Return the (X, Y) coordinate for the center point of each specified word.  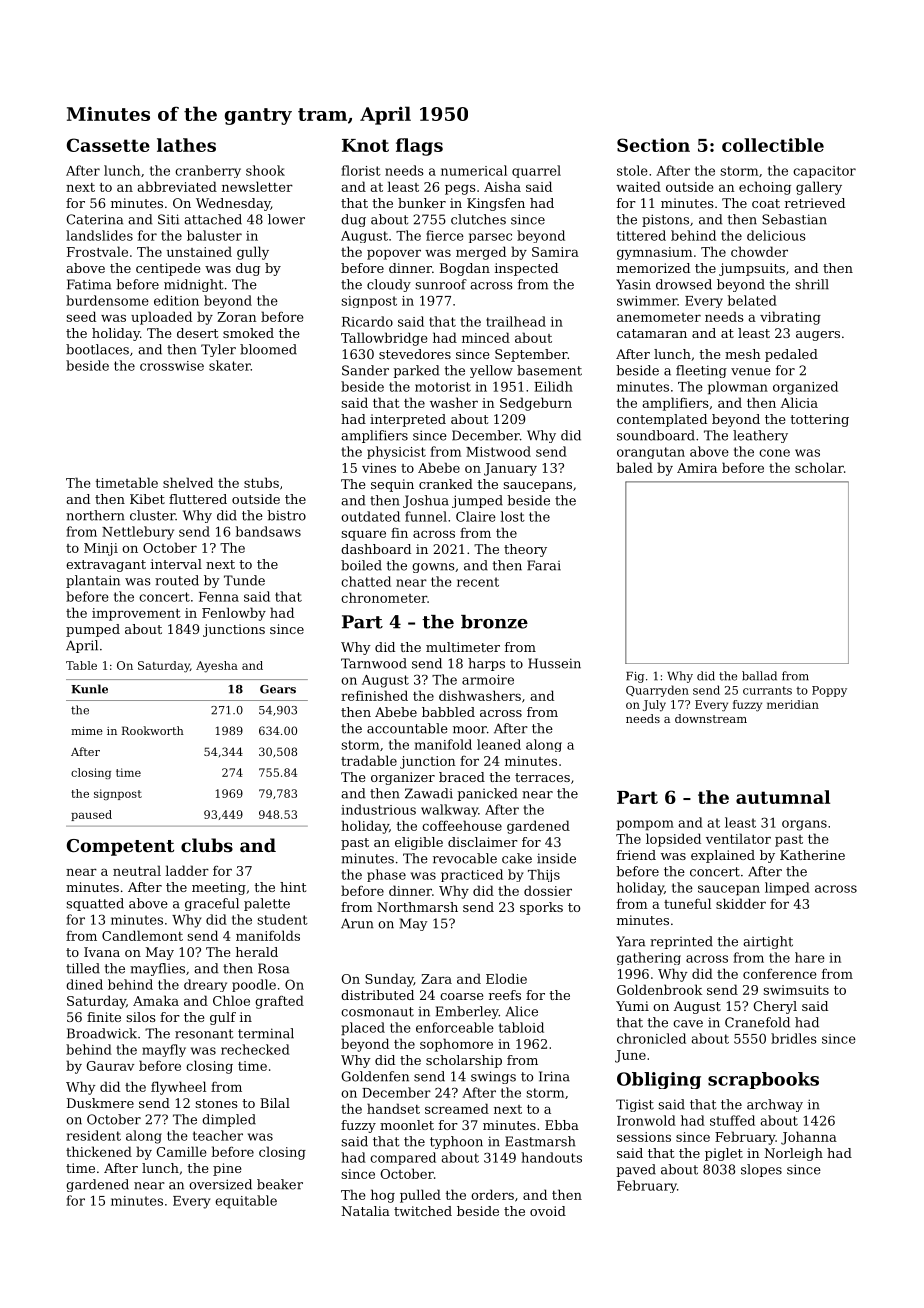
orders (492, 1194)
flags (419, 147)
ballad (759, 676)
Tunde (244, 580)
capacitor (824, 172)
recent (478, 582)
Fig (635, 677)
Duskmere (100, 1103)
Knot (365, 145)
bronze (494, 622)
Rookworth (153, 730)
